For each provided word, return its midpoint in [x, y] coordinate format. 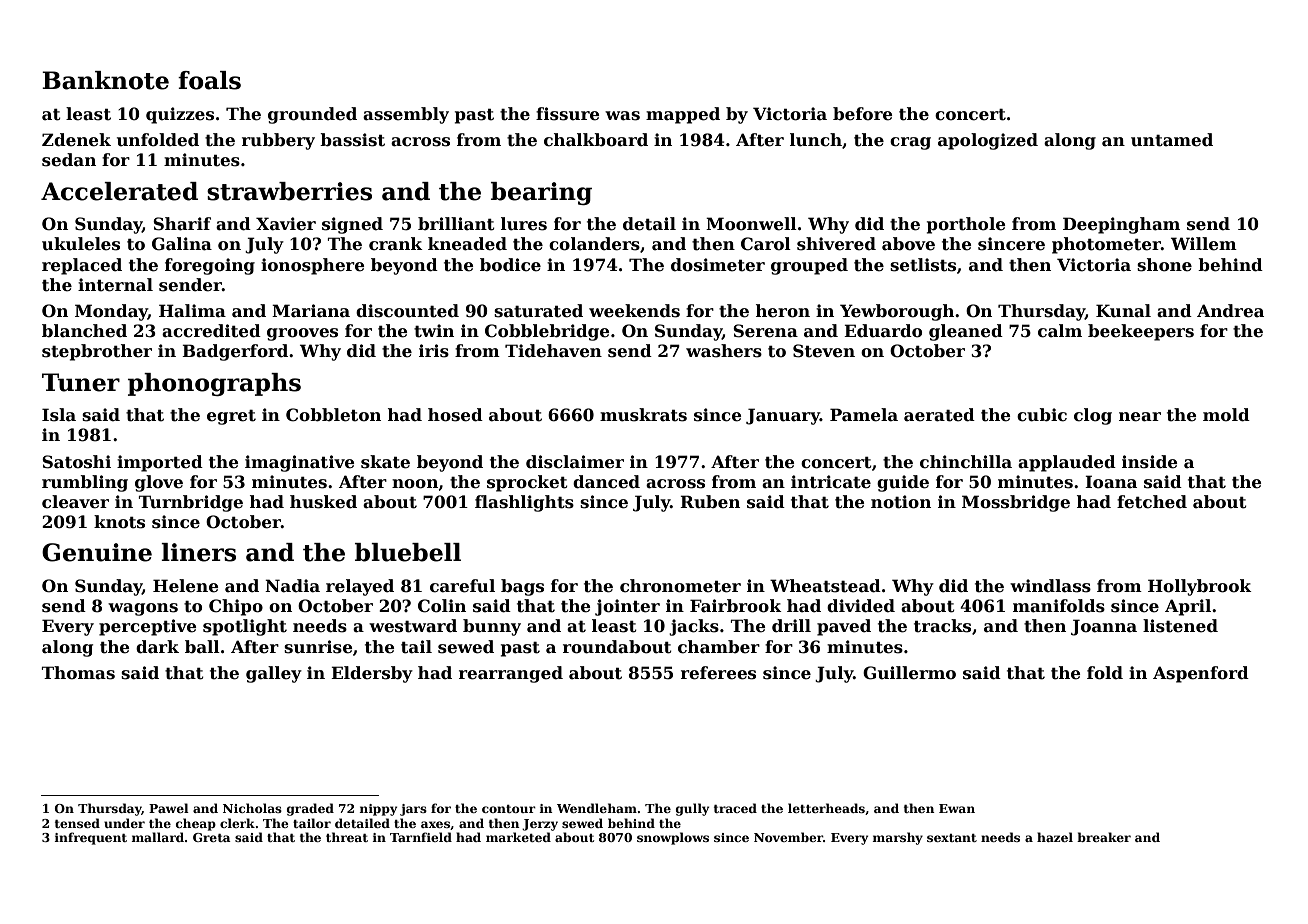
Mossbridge [1016, 503]
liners [198, 552]
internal [115, 285]
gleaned [966, 332]
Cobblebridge [547, 332]
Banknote [105, 80]
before [863, 114]
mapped [683, 115]
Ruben [710, 502]
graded [310, 809]
